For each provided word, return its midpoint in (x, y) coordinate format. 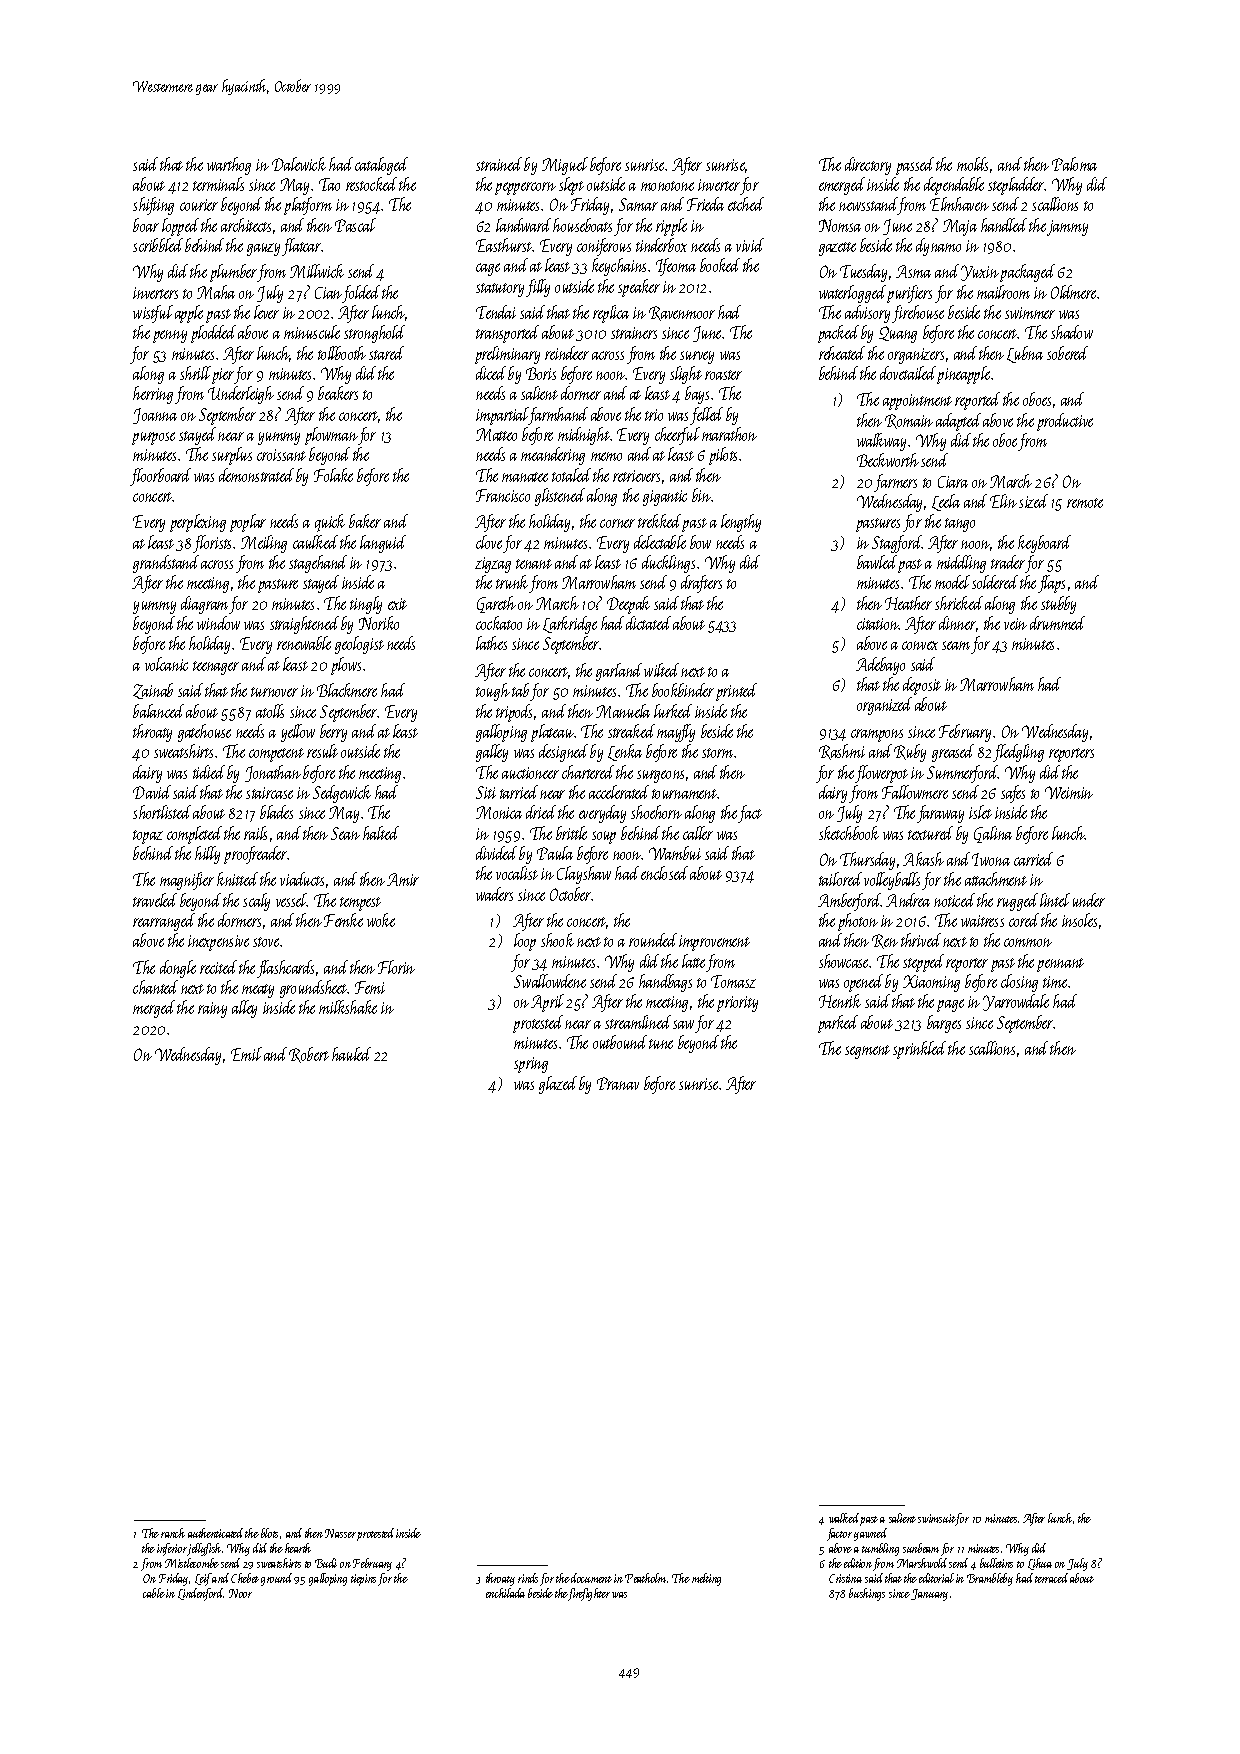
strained (499, 164)
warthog (229, 166)
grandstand (166, 564)
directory (868, 166)
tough (493, 692)
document (591, 1578)
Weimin (1069, 792)
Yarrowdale (1016, 1002)
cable (154, 1593)
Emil (246, 1054)
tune (661, 1044)
